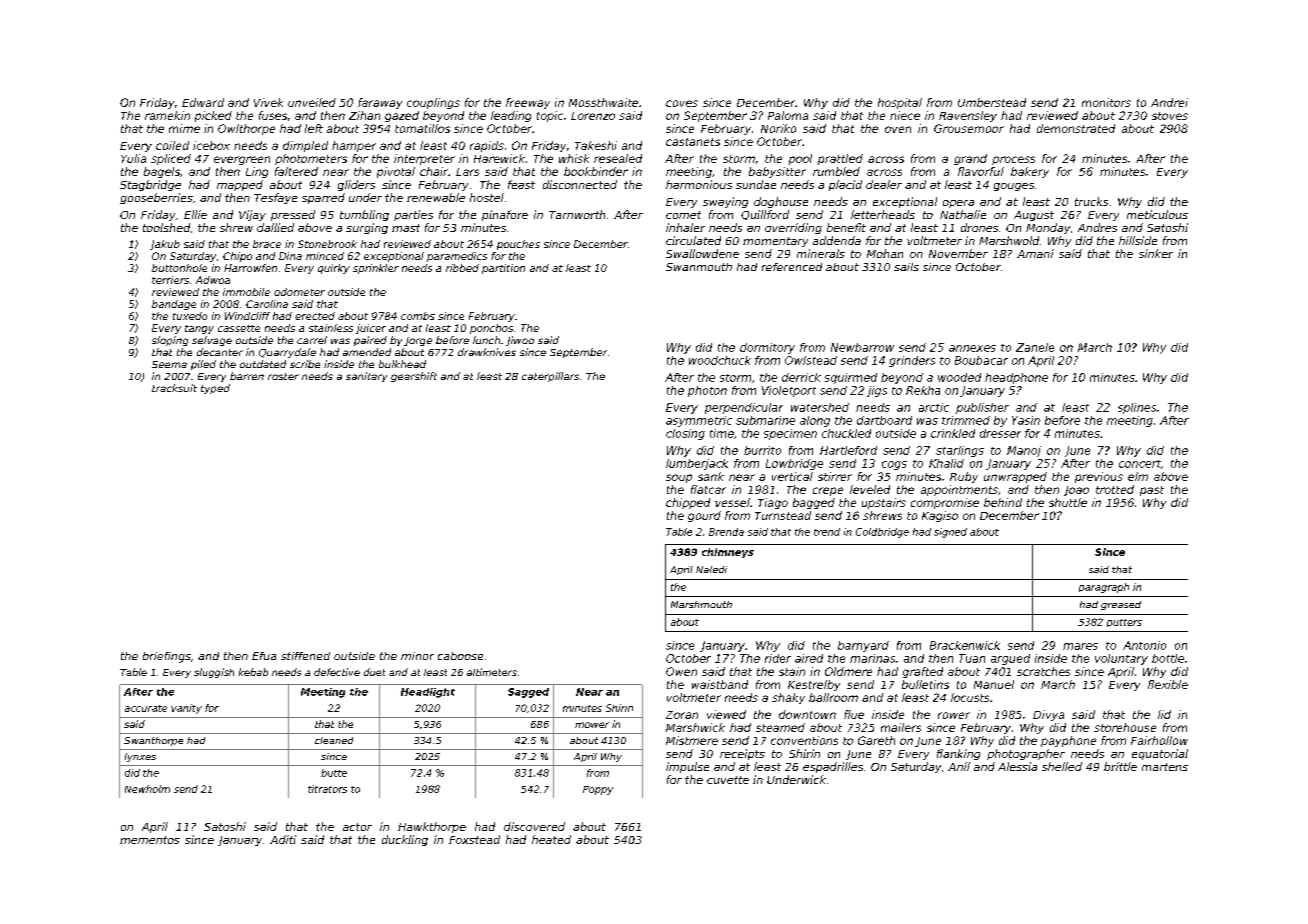 This screenshot has height=924, width=1308. Describe the element at coordinates (1035, 347) in the screenshot. I see `Zanele` at that location.
